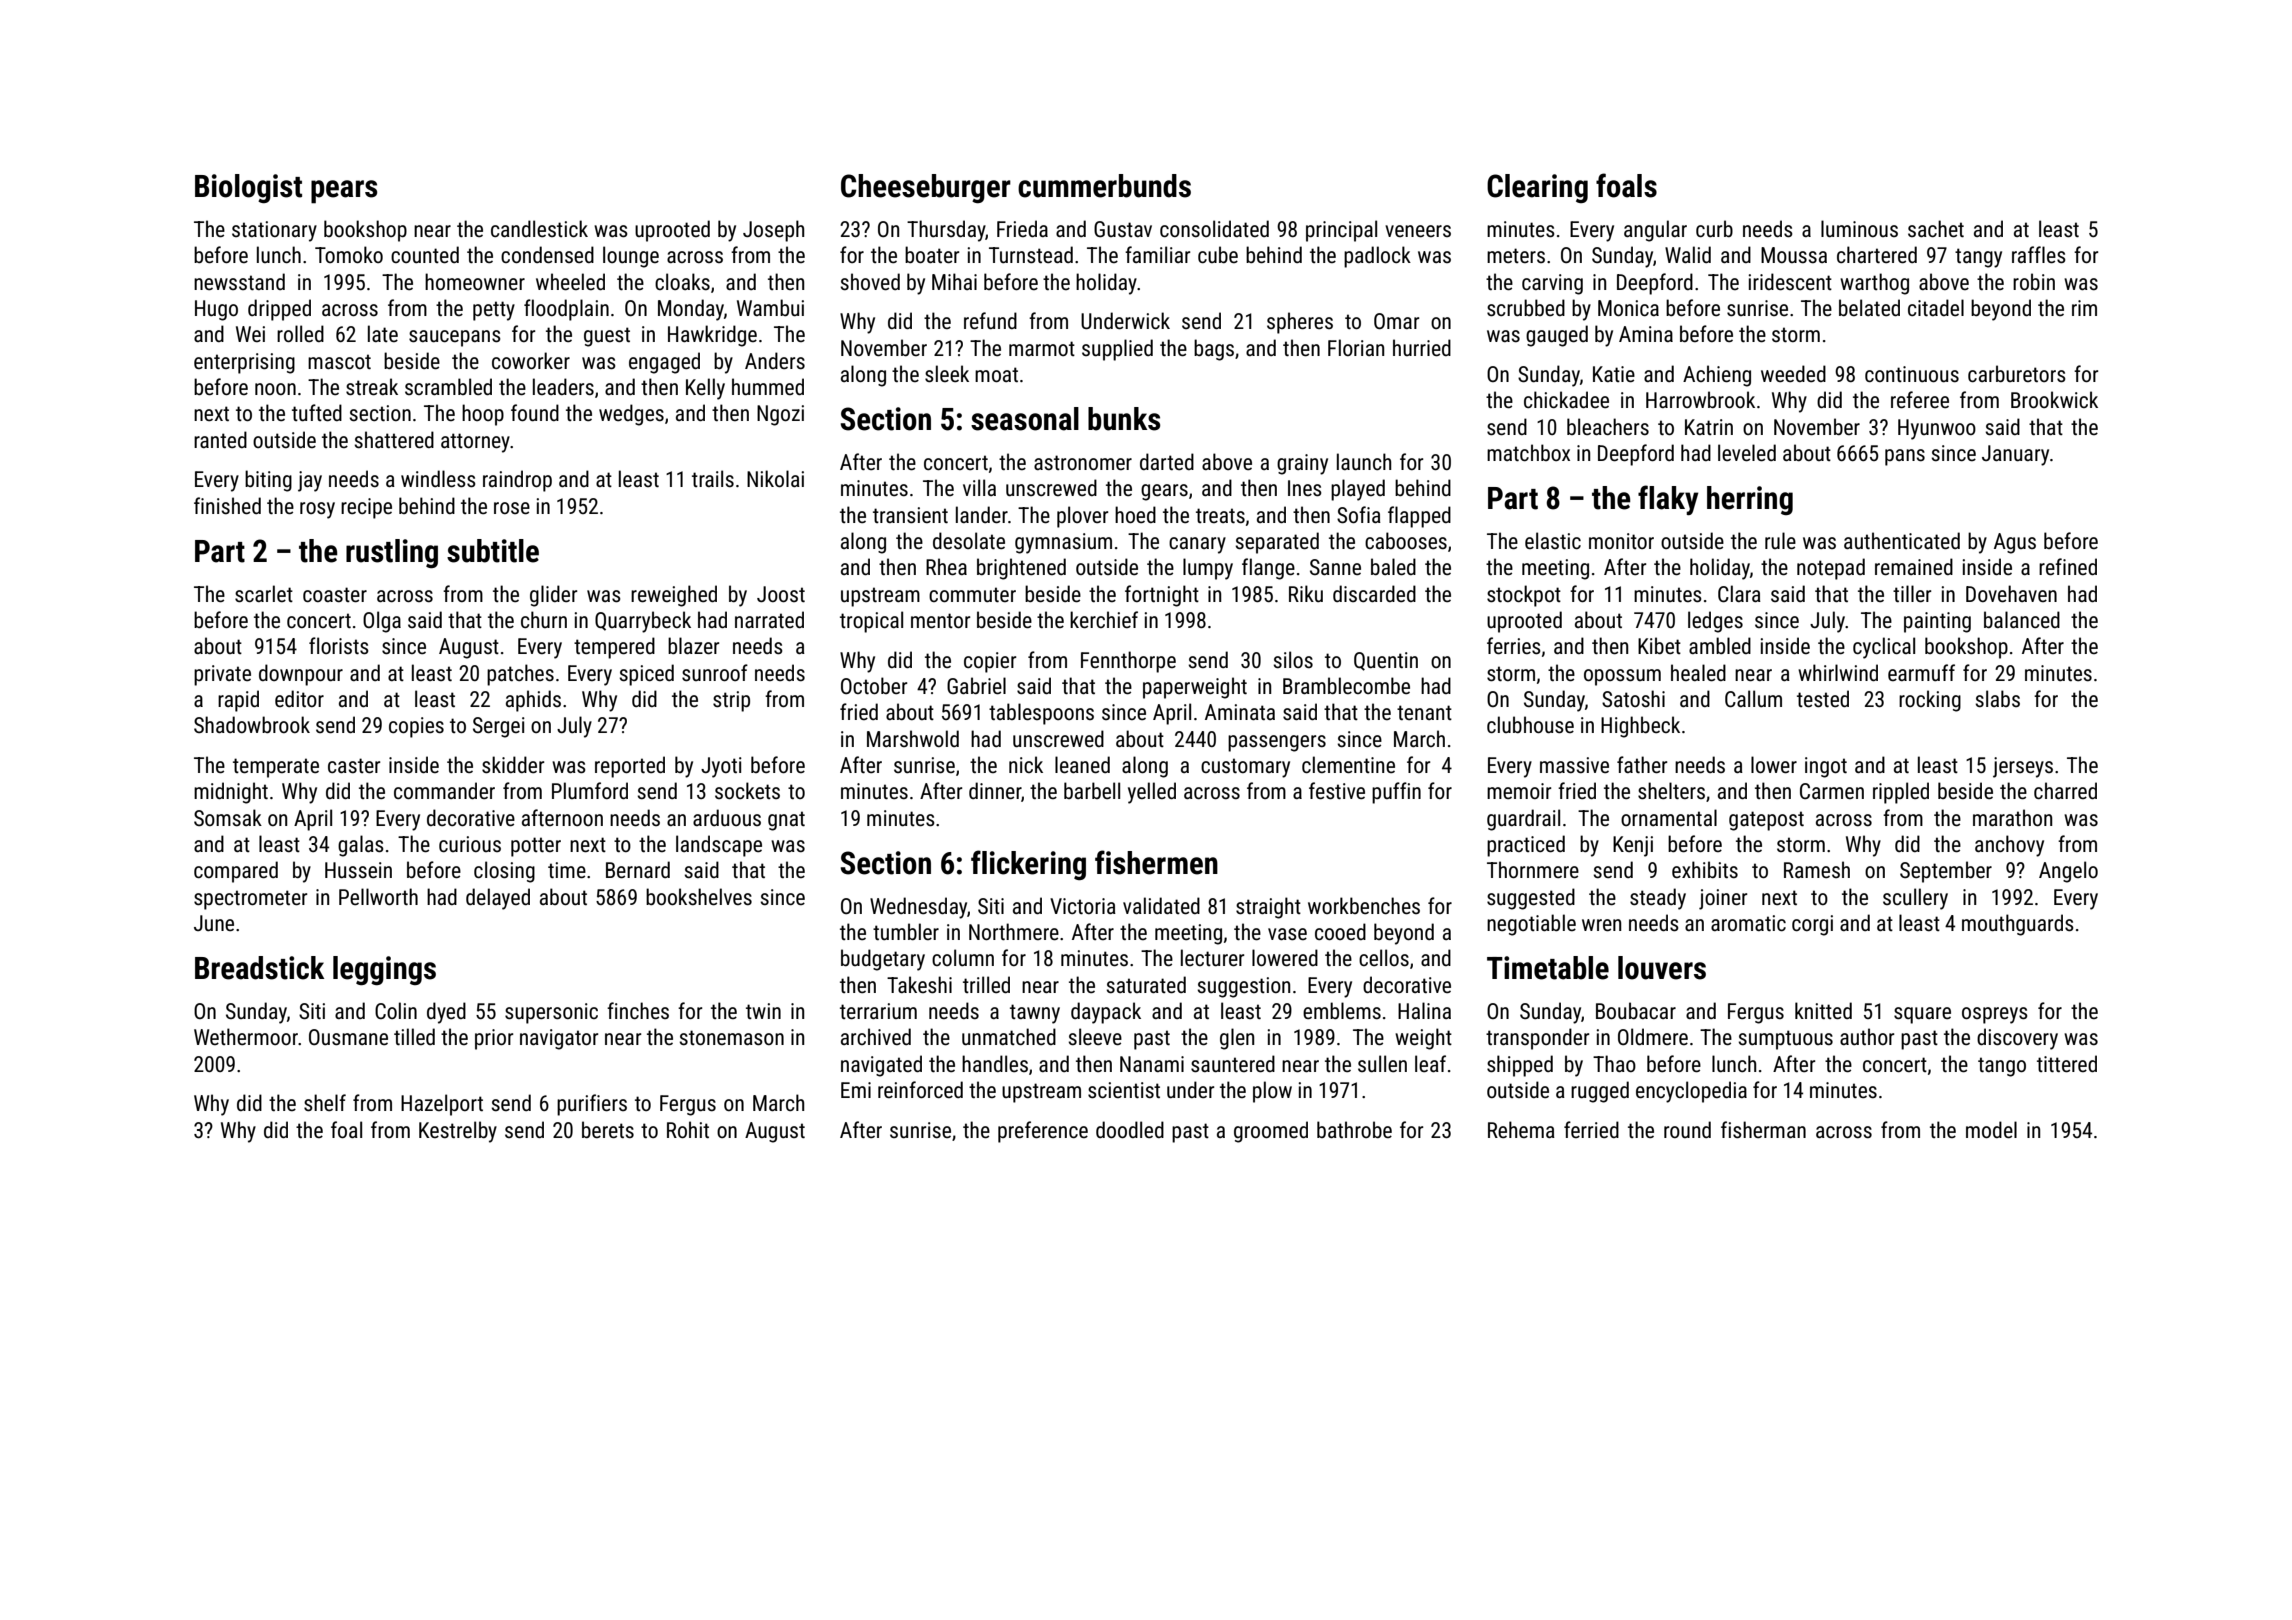  Describe the element at coordinates (366, 508) in the screenshot. I see `recipe` at that location.
